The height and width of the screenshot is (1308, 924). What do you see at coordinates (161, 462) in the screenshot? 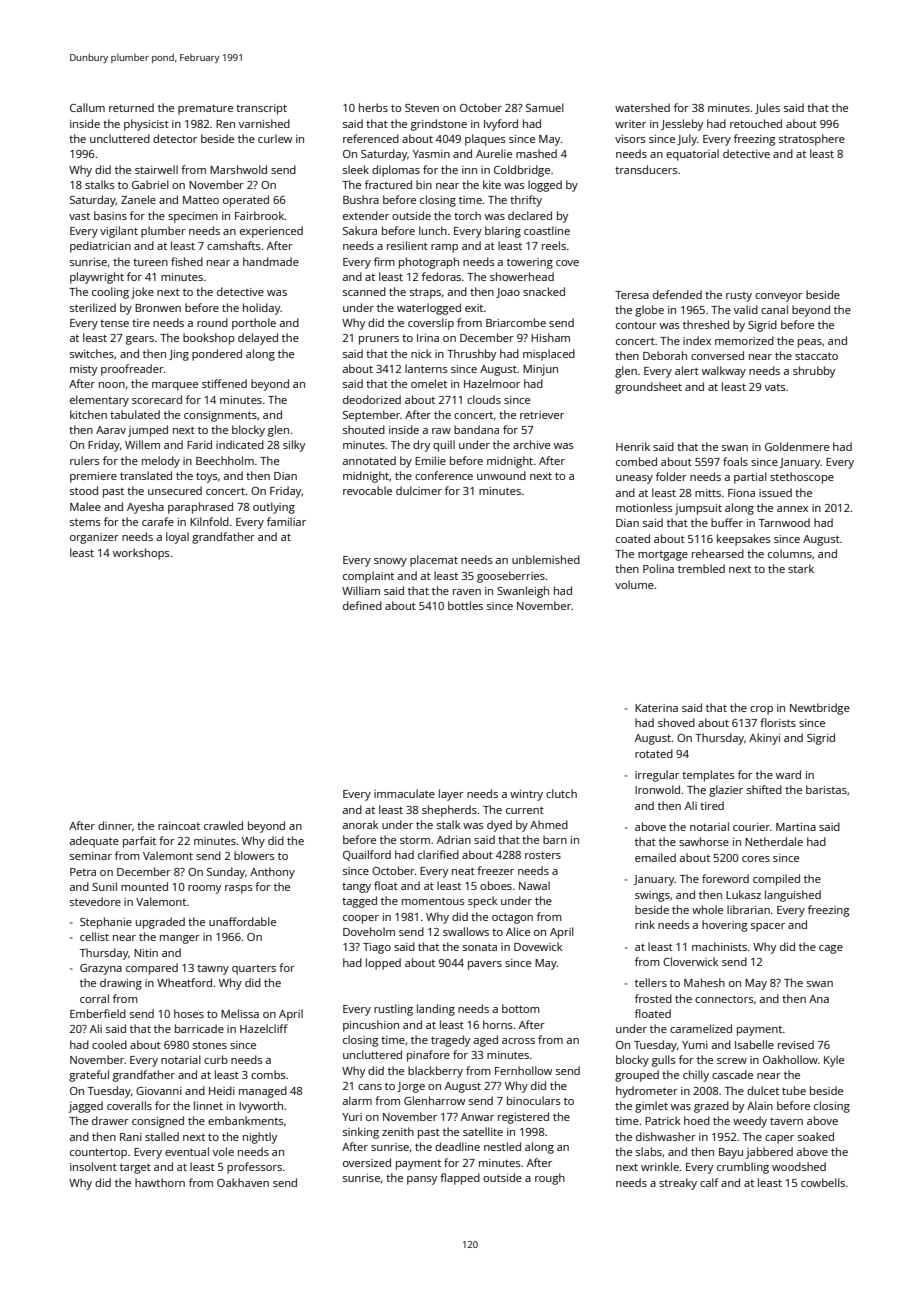
I see `melody` at bounding box center [161, 462].
